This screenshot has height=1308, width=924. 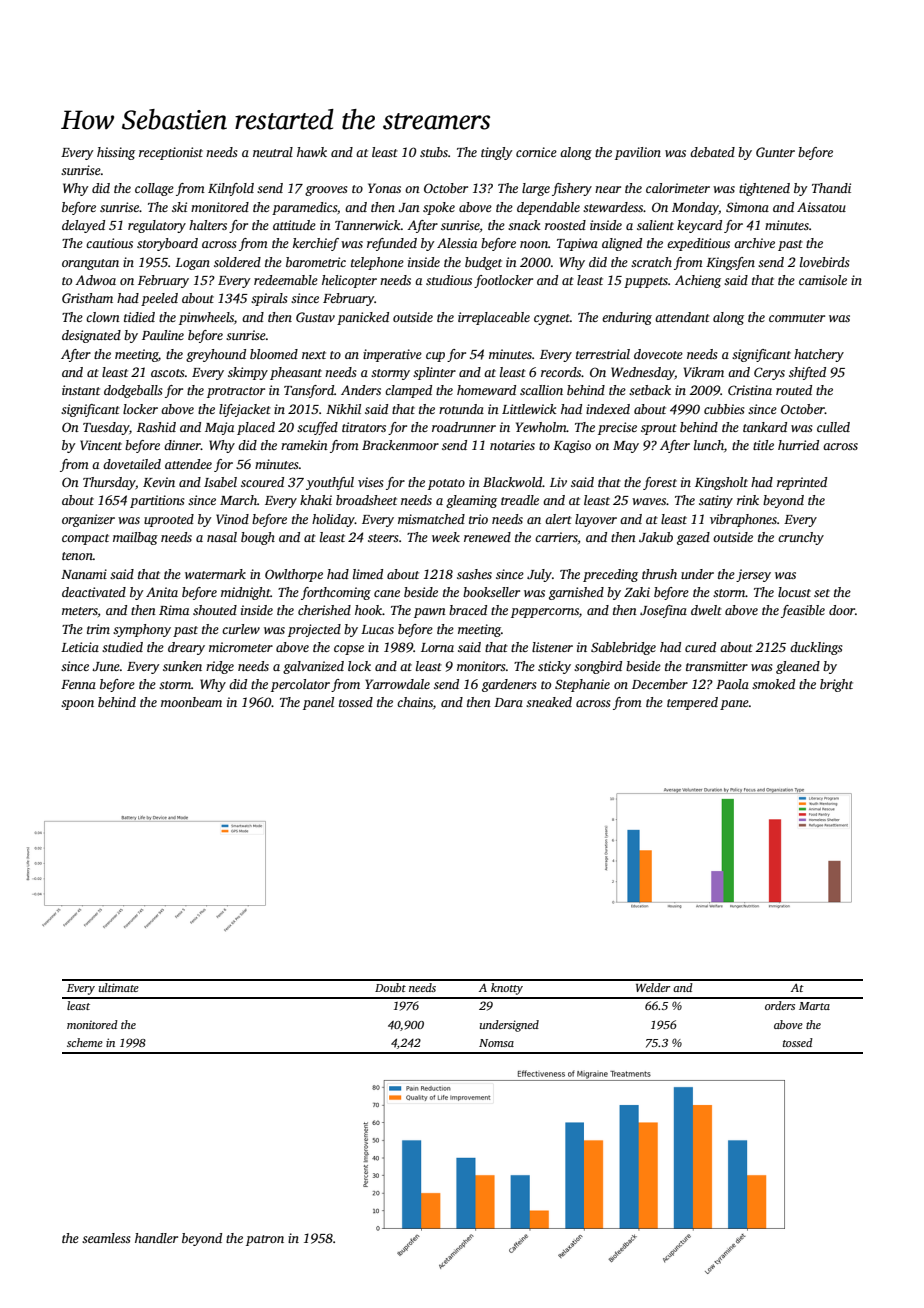 I want to click on chains, so click(x=415, y=702).
